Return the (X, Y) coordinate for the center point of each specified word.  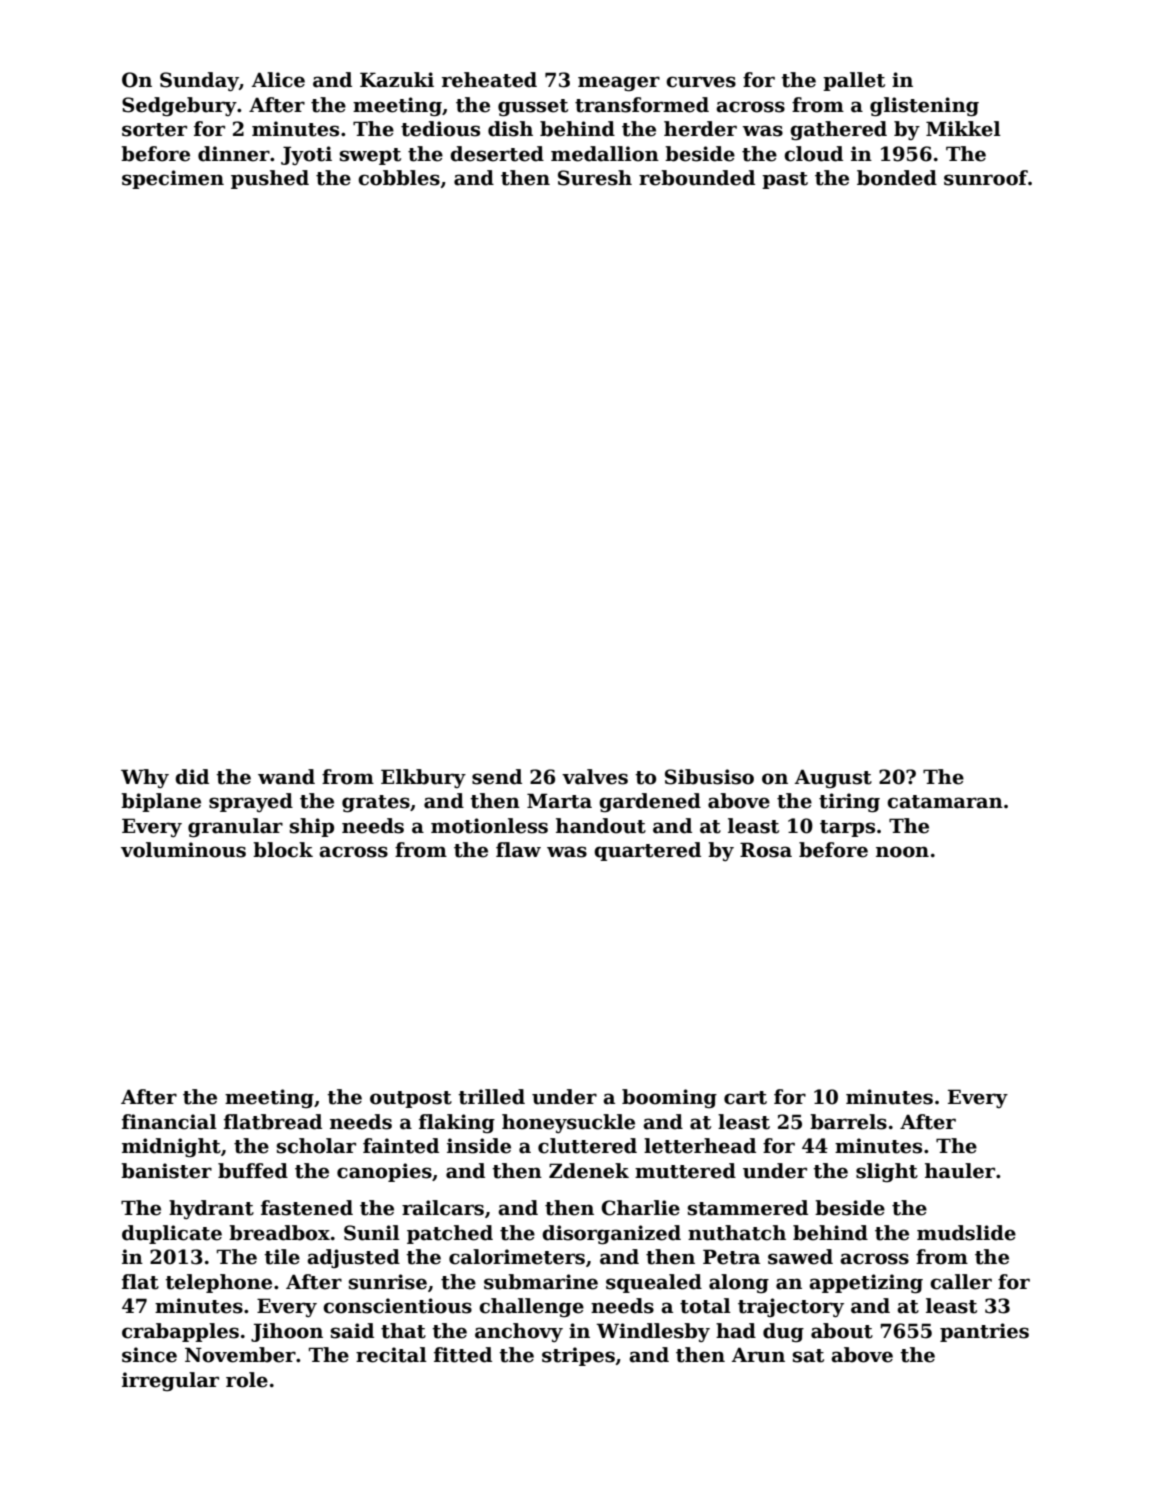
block (283, 850)
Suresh (595, 178)
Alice (278, 80)
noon (902, 852)
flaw (518, 850)
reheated (489, 80)
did (192, 777)
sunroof (986, 178)
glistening (924, 106)
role (247, 1380)
